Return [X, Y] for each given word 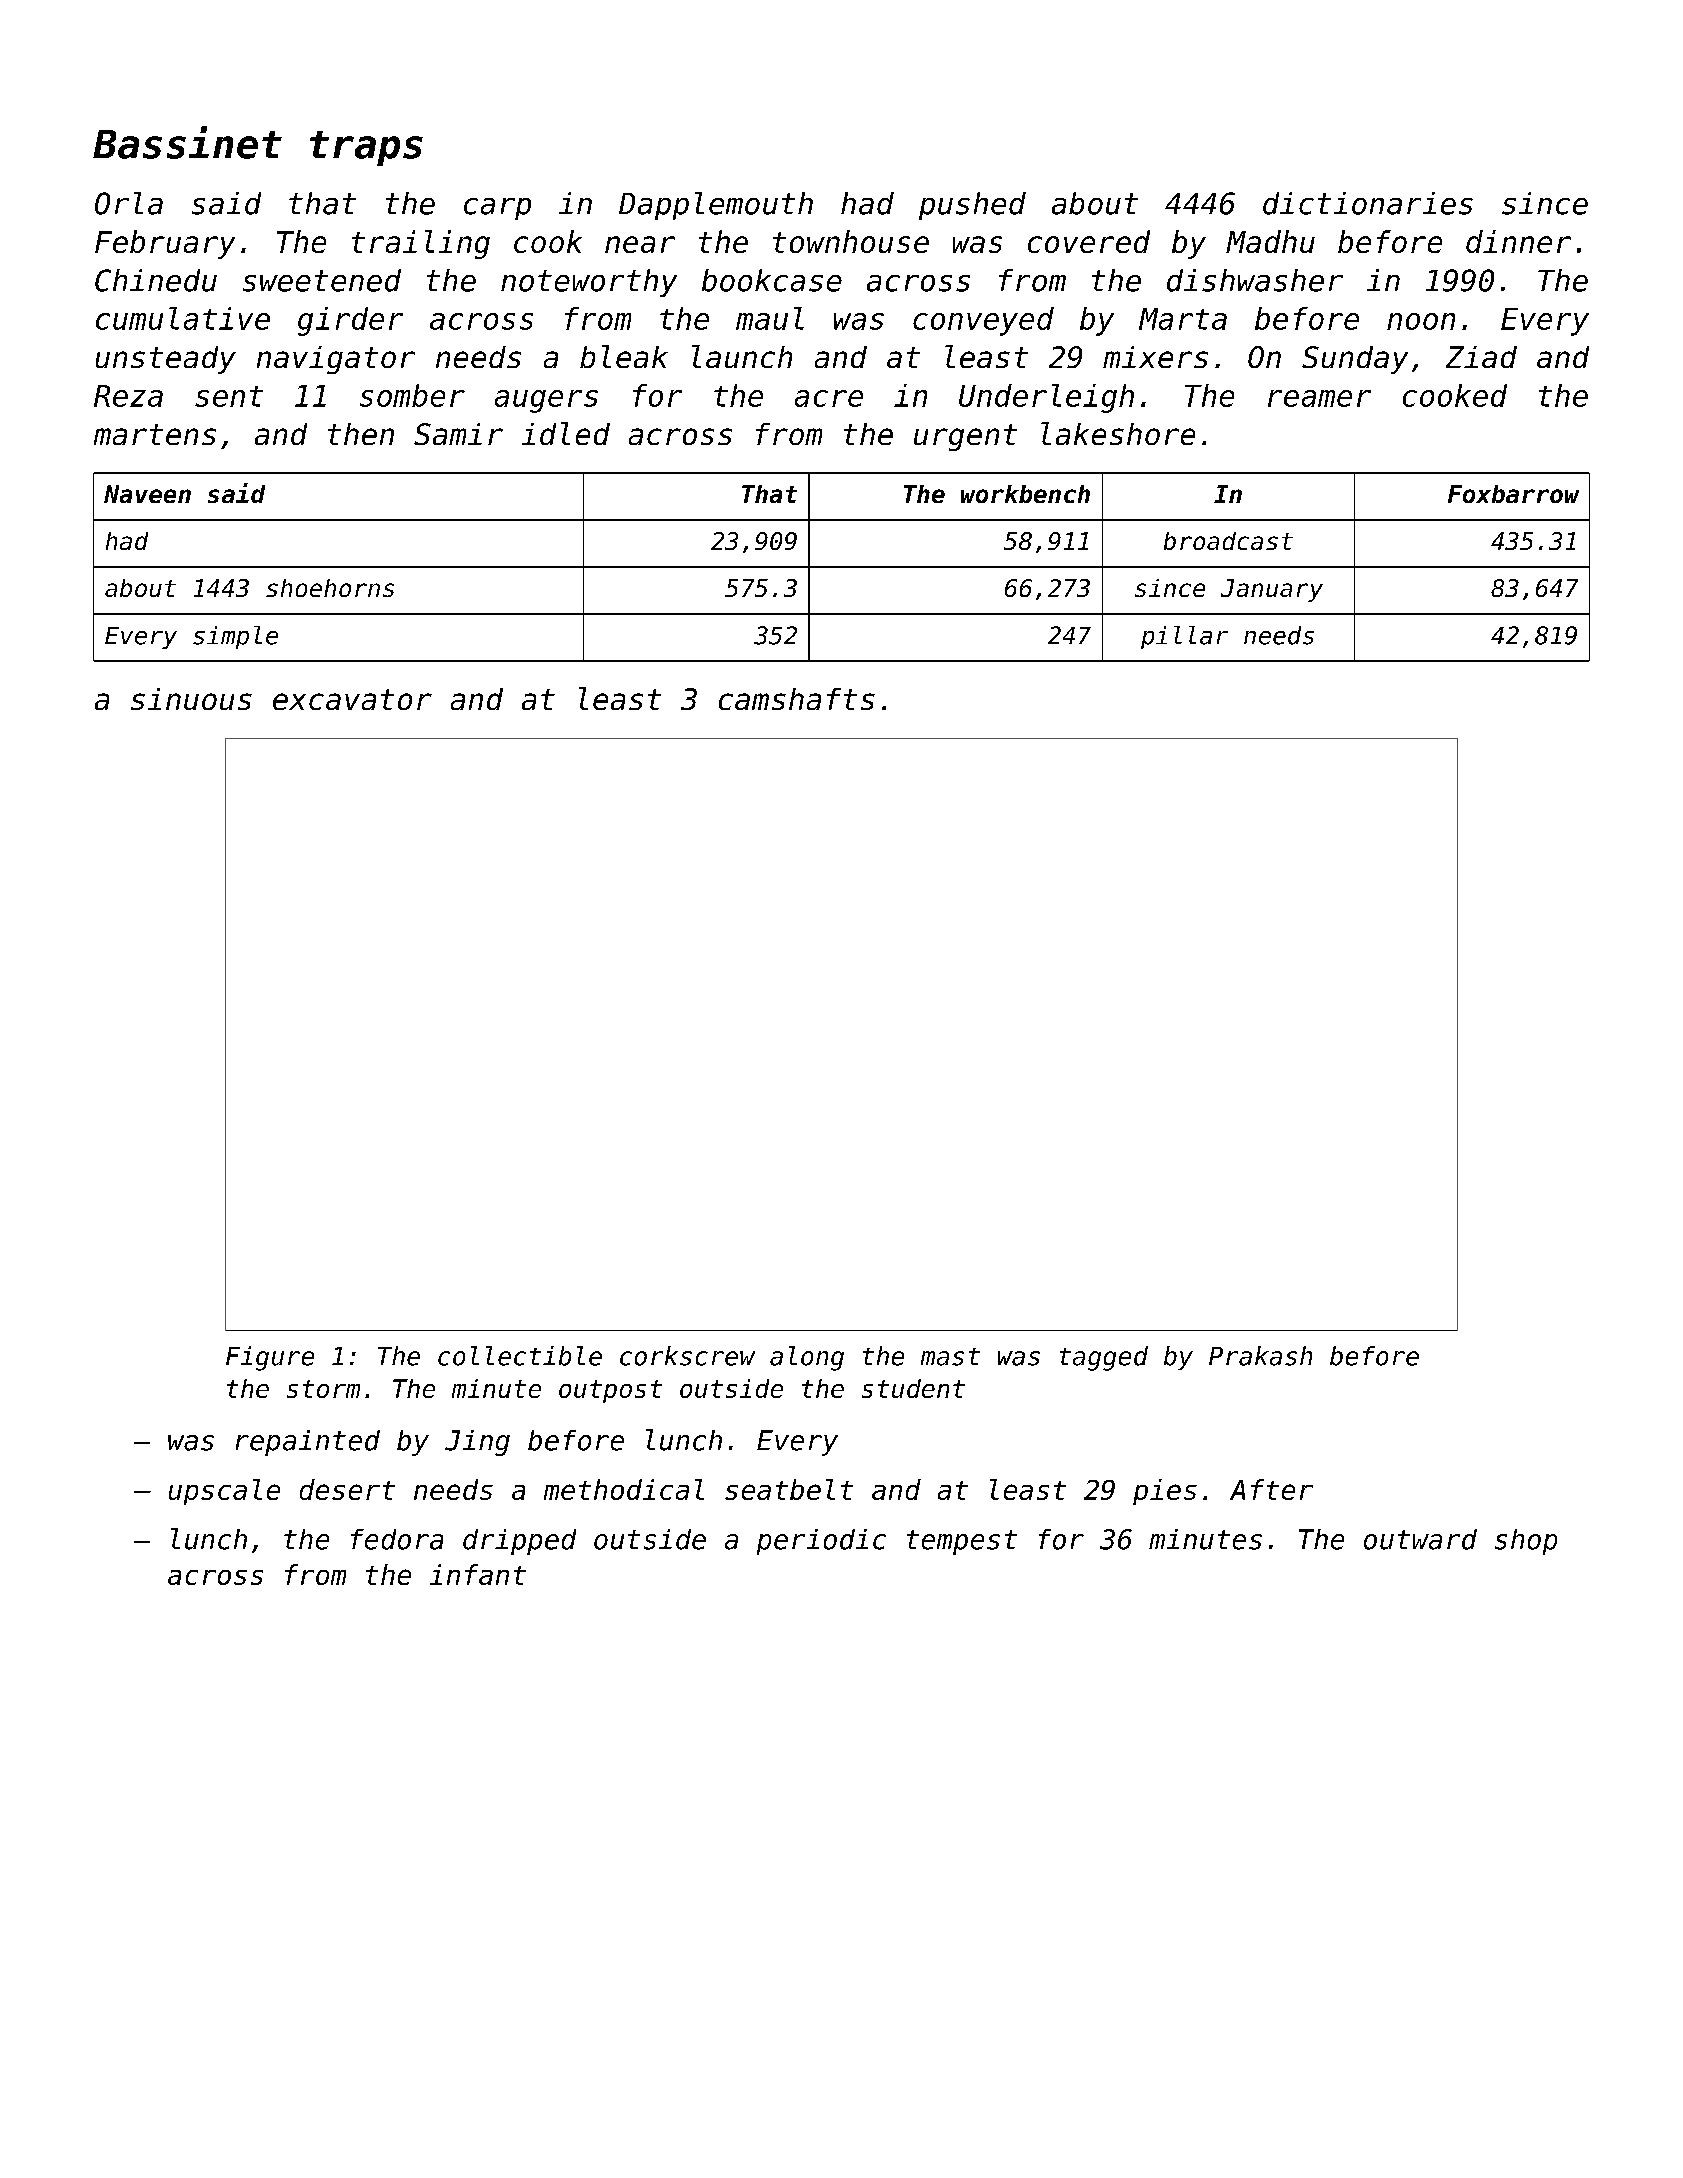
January [1272, 590]
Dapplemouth [716, 206]
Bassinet [187, 142]
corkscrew [687, 1356]
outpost [610, 1391]
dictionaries [1368, 203]
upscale [224, 1492]
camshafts [797, 699]
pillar [1184, 637]
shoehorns [330, 588]
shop [1526, 1542]
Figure [270, 1358]
